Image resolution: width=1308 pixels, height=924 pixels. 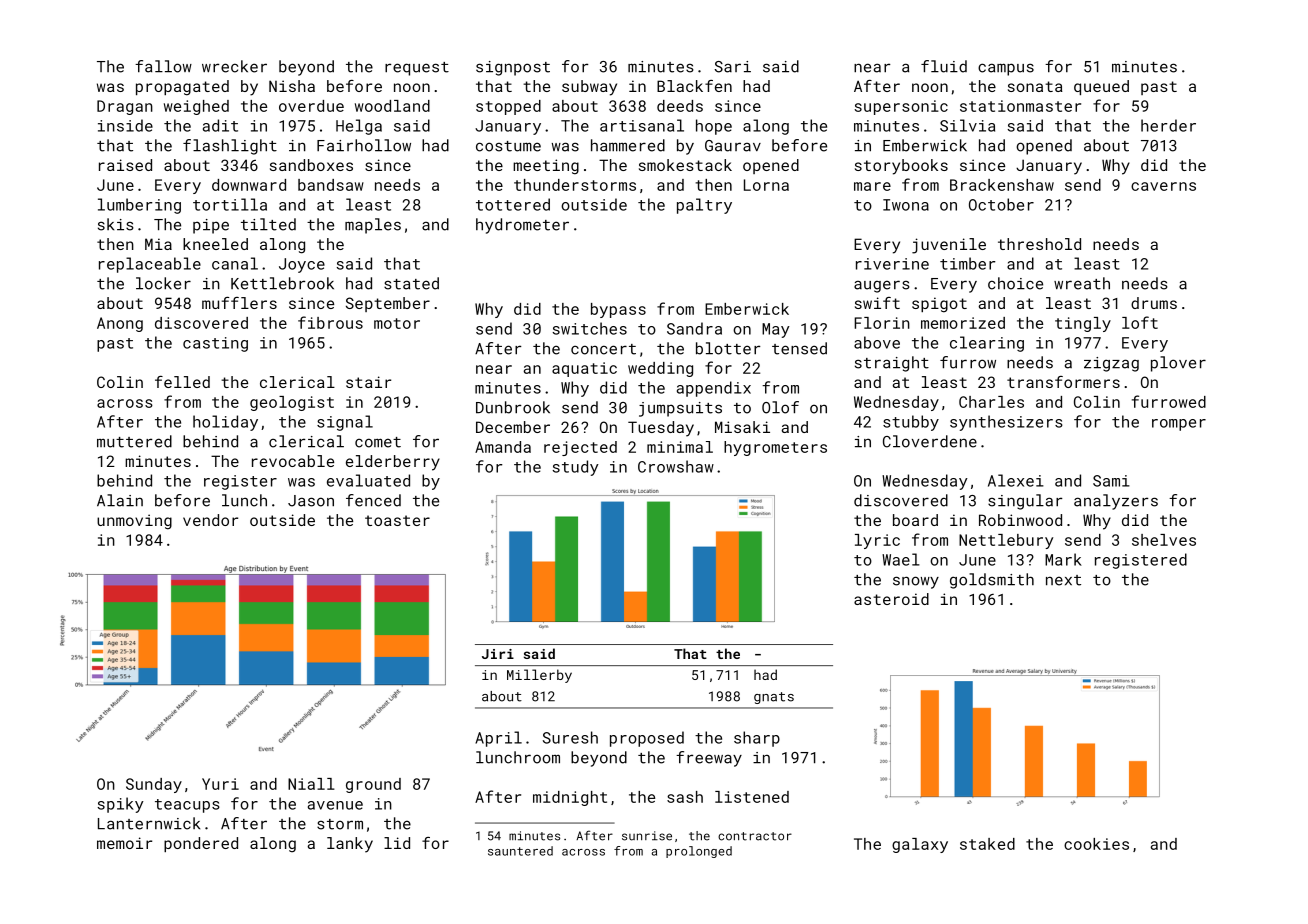 I want to click on Millerby, so click(x=539, y=676).
